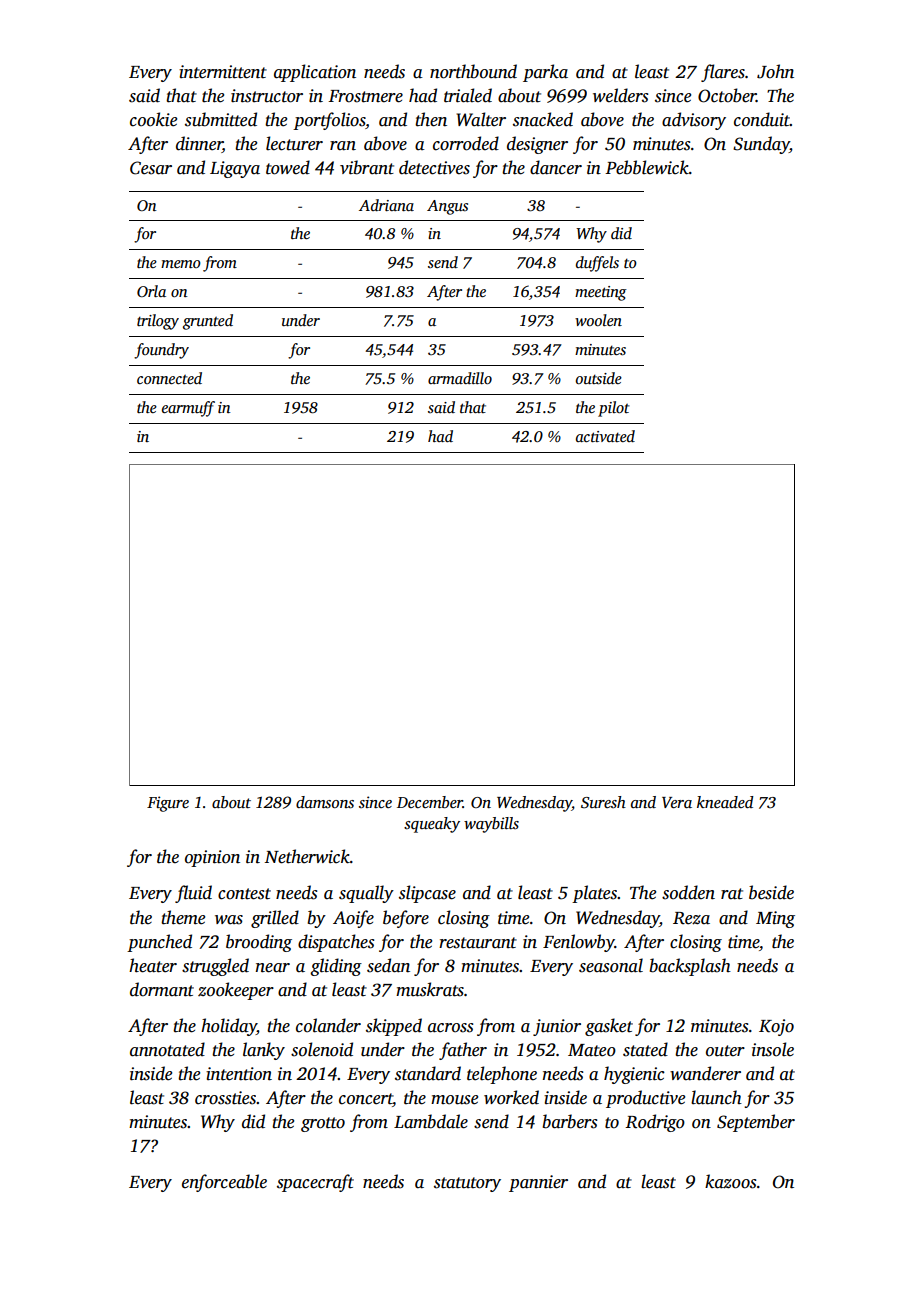 The height and width of the screenshot is (1314, 924). What do you see at coordinates (432, 825) in the screenshot?
I see `squeaky` at bounding box center [432, 825].
